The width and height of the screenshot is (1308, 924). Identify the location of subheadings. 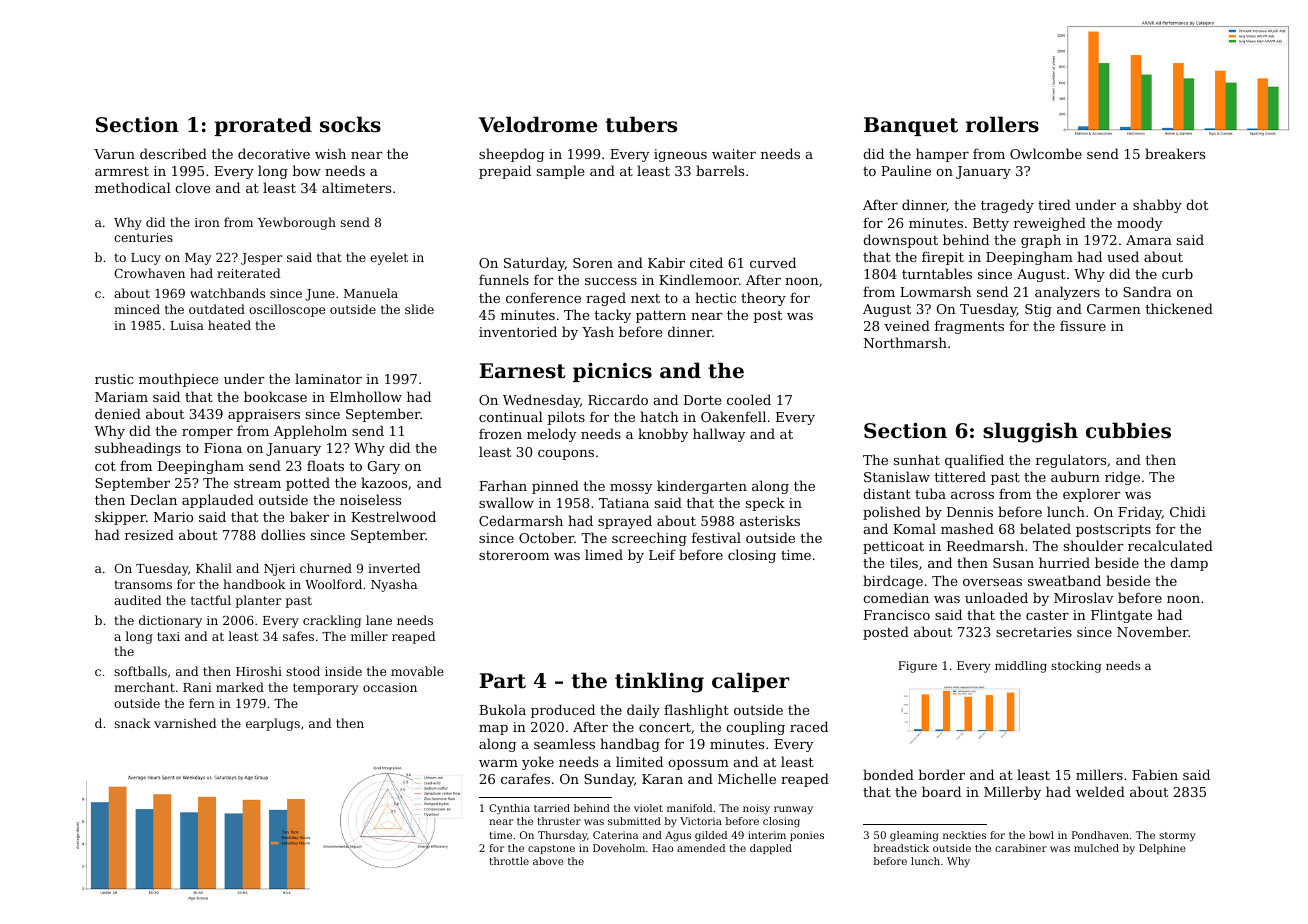
(138, 449).
